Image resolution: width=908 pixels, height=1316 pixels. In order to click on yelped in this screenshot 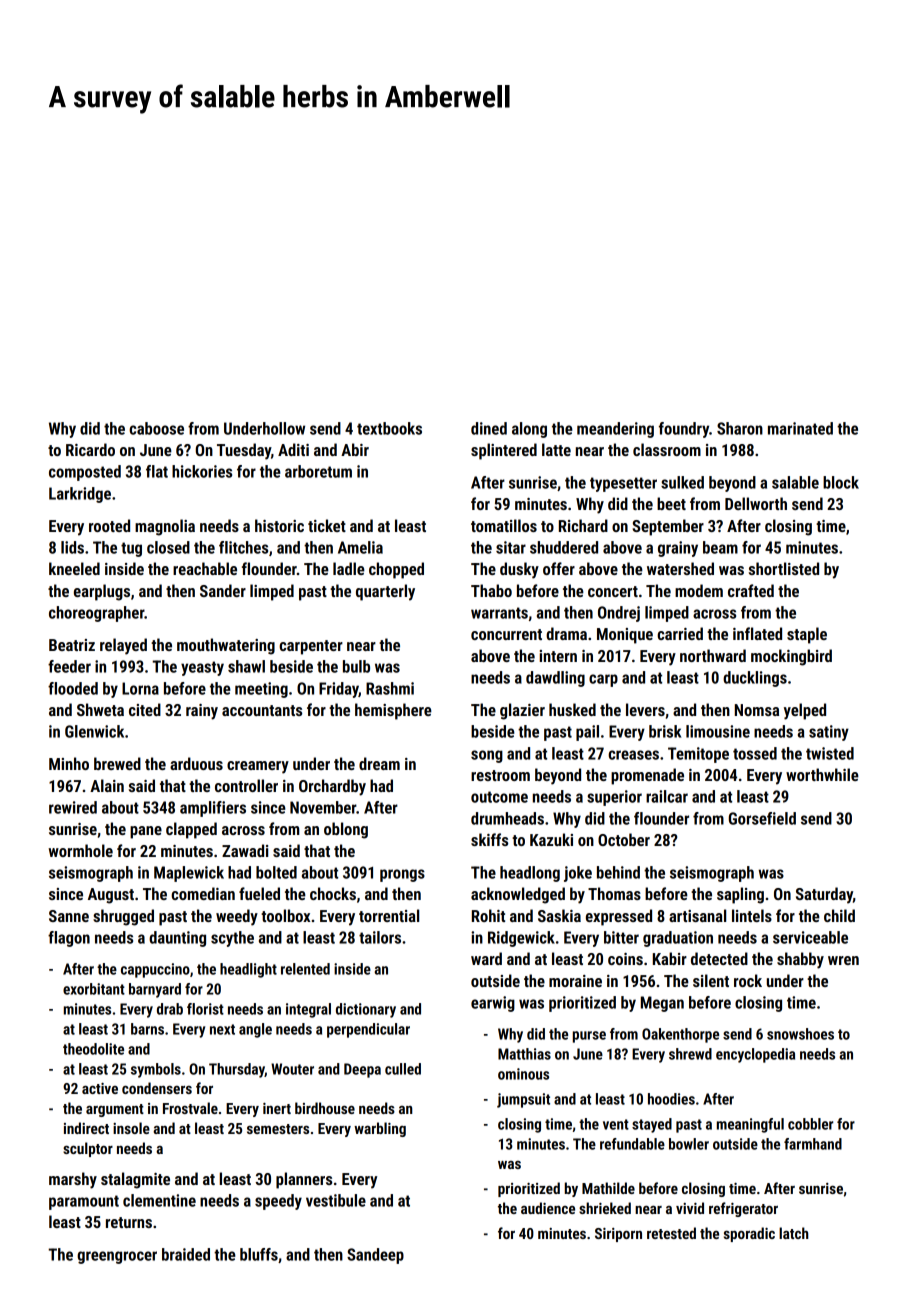, I will do `click(805, 711)`.
